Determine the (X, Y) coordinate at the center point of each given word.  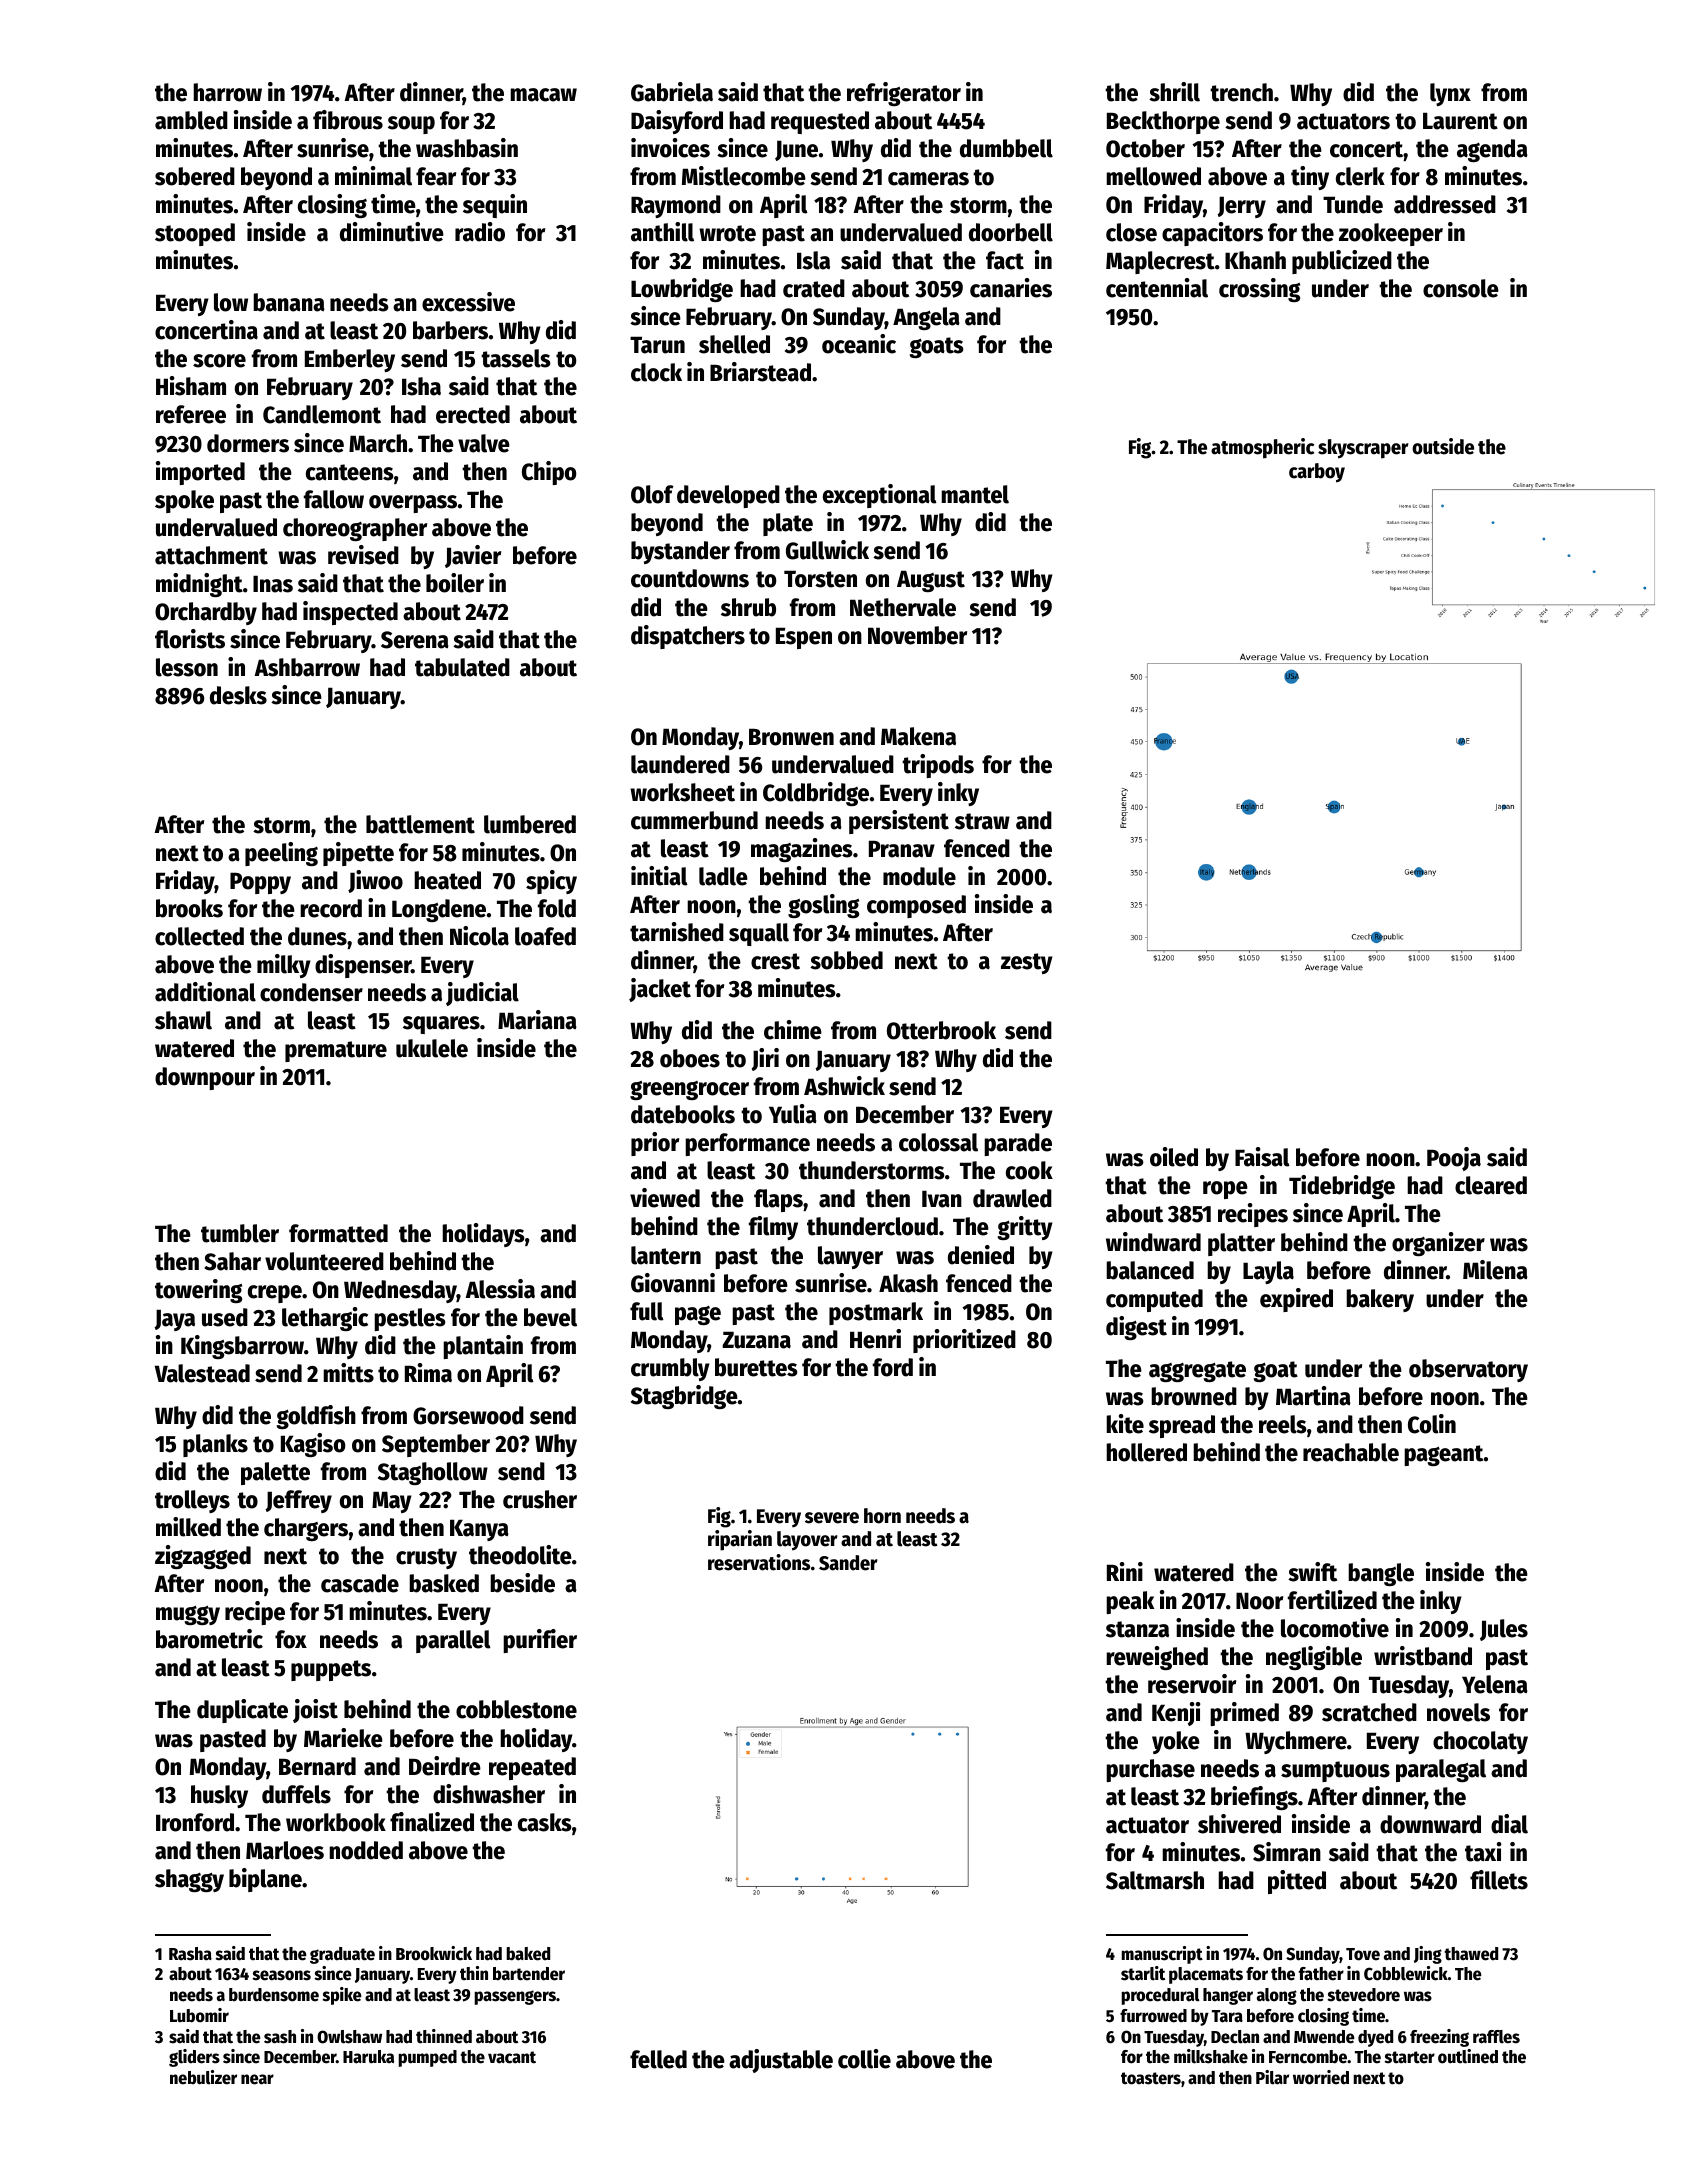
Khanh (1255, 260)
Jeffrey (298, 1501)
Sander (848, 1563)
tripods (938, 766)
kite (1125, 1424)
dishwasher (489, 1794)
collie (864, 2059)
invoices (670, 148)
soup (411, 125)
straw (982, 821)
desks (238, 695)
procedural (1160, 1996)
